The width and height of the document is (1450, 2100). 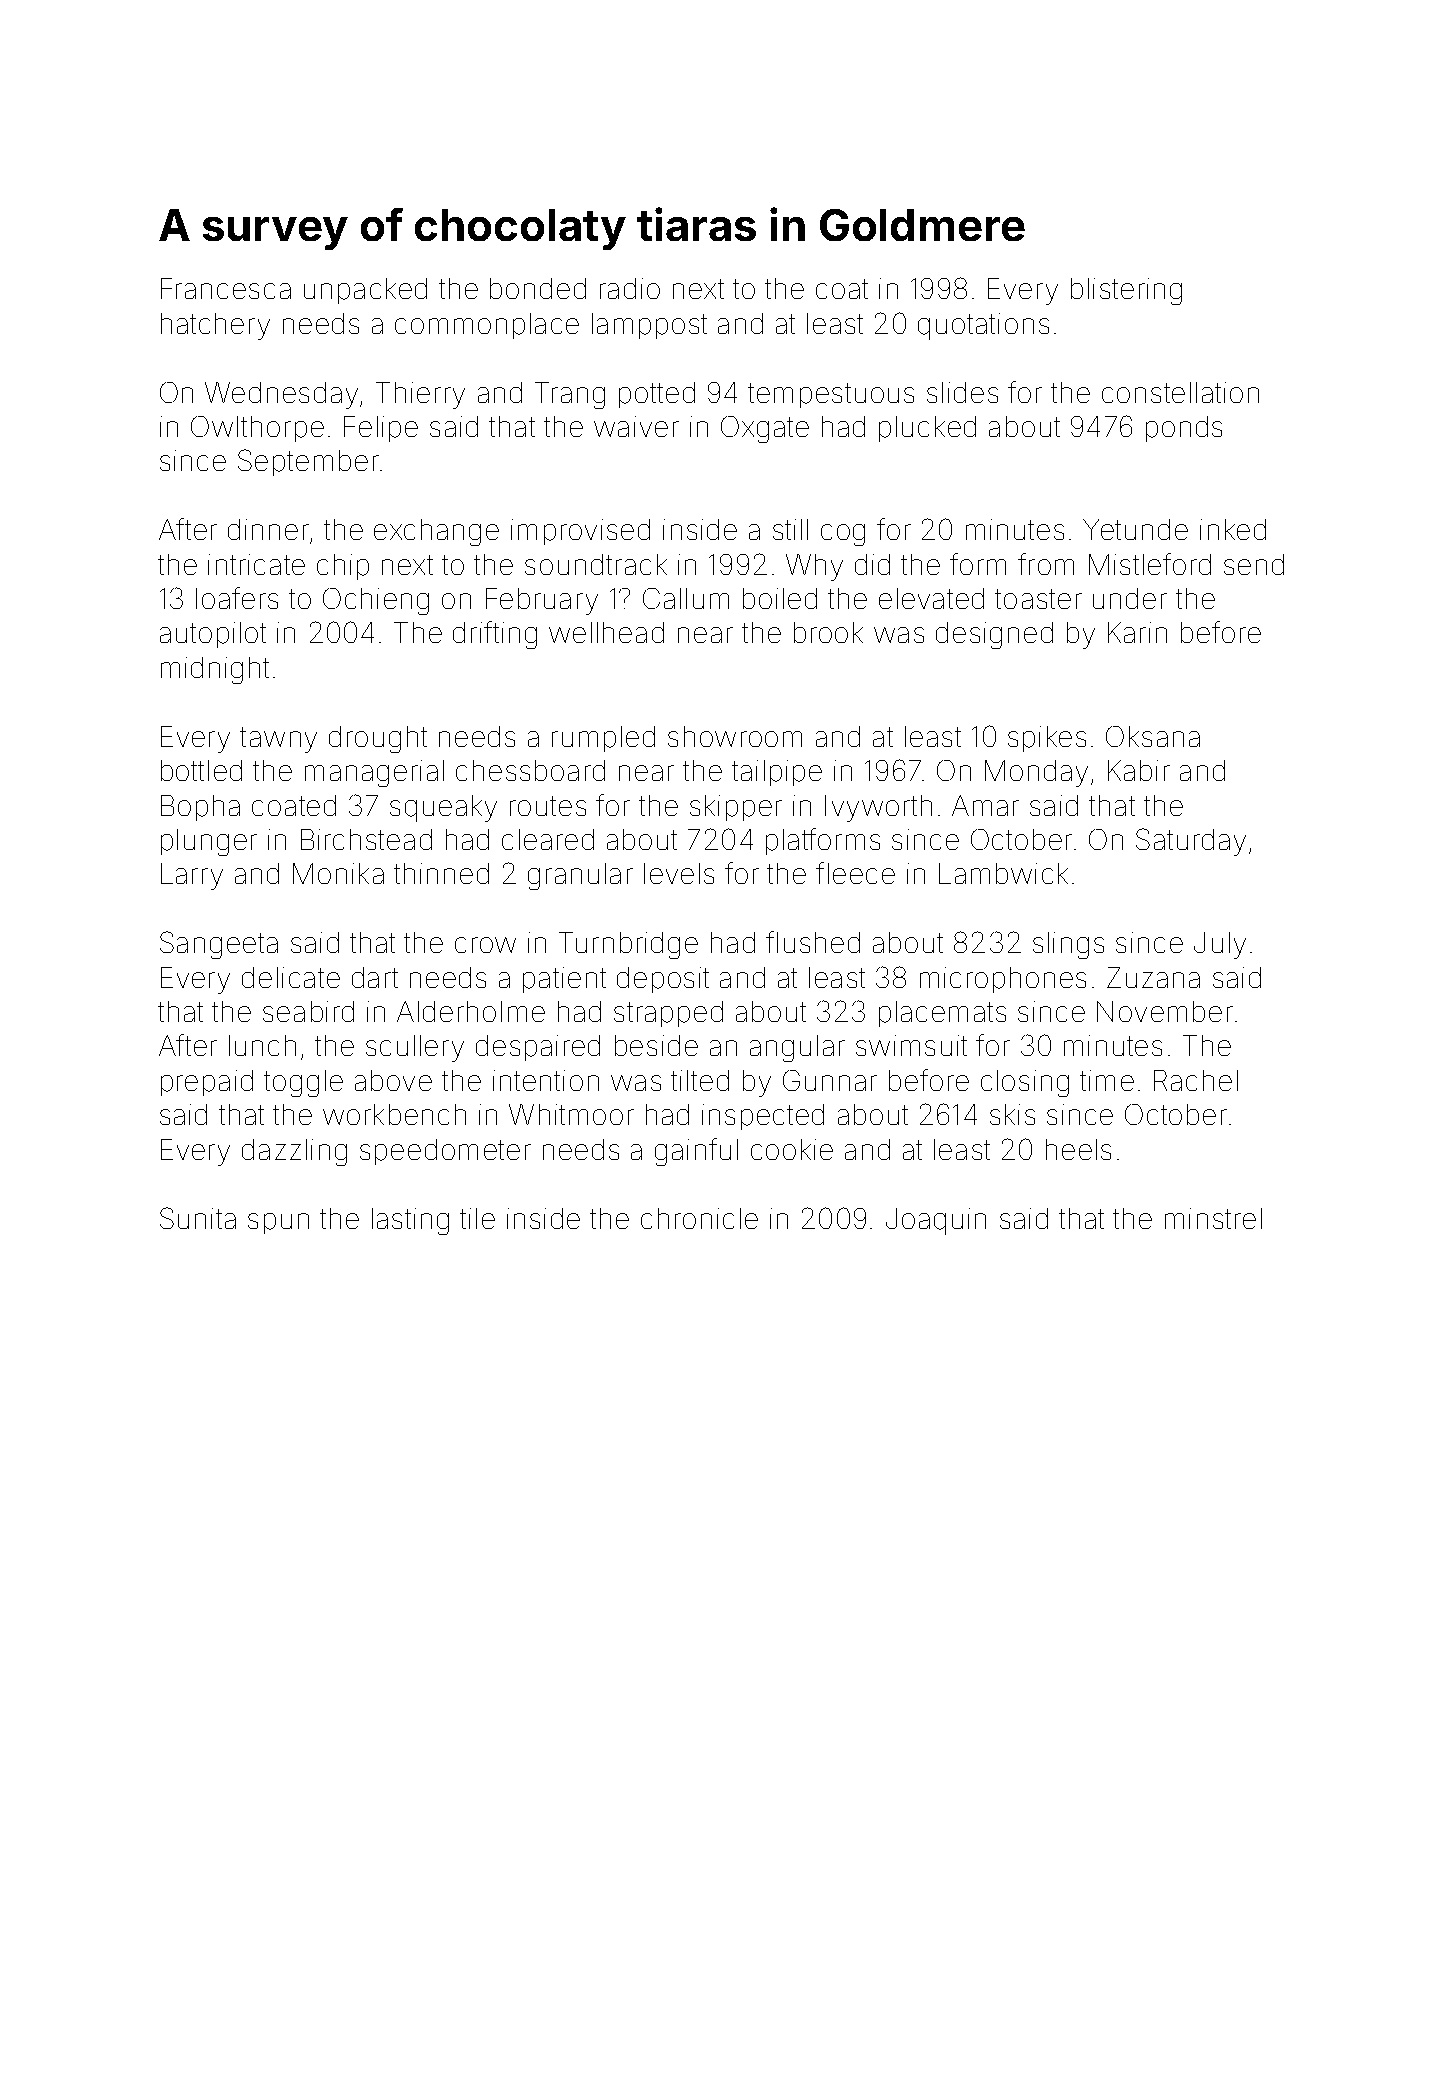 I want to click on radio, so click(x=630, y=288).
